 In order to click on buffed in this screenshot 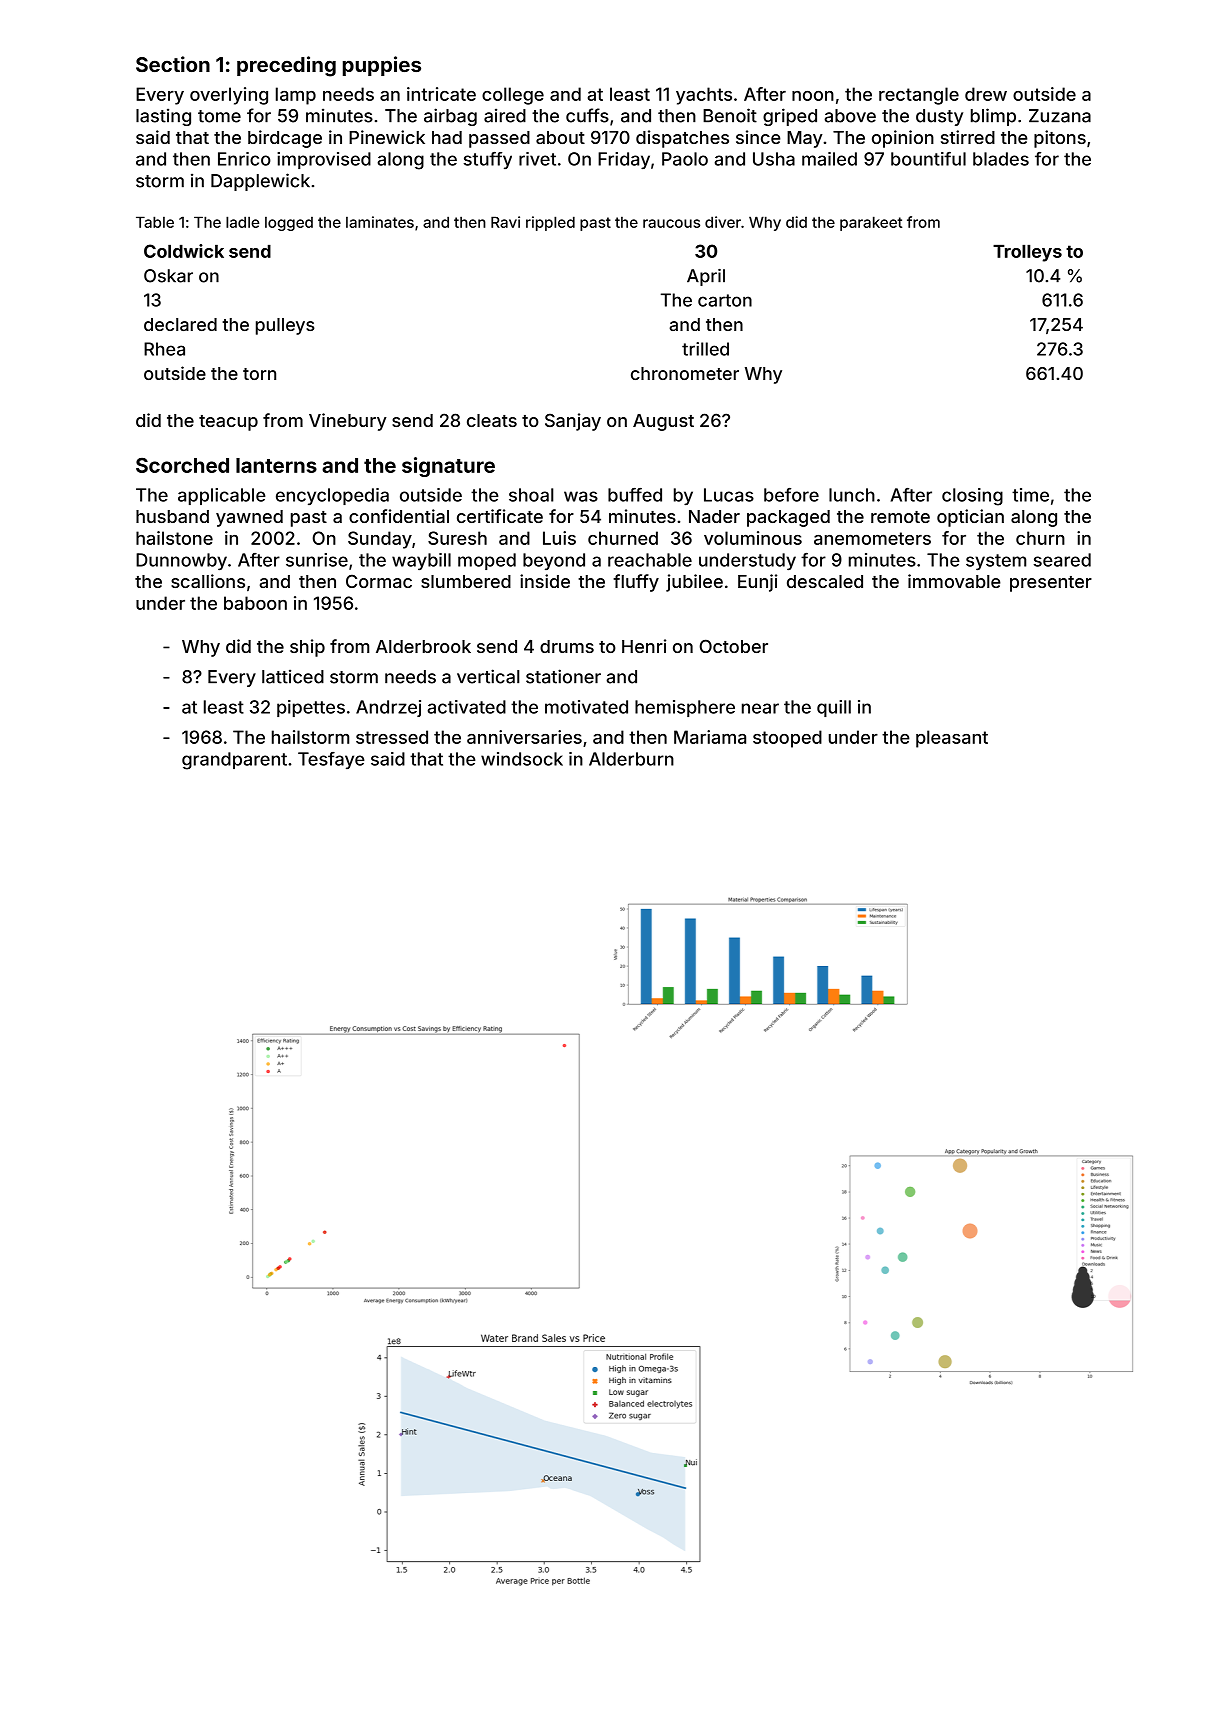, I will do `click(635, 495)`.
